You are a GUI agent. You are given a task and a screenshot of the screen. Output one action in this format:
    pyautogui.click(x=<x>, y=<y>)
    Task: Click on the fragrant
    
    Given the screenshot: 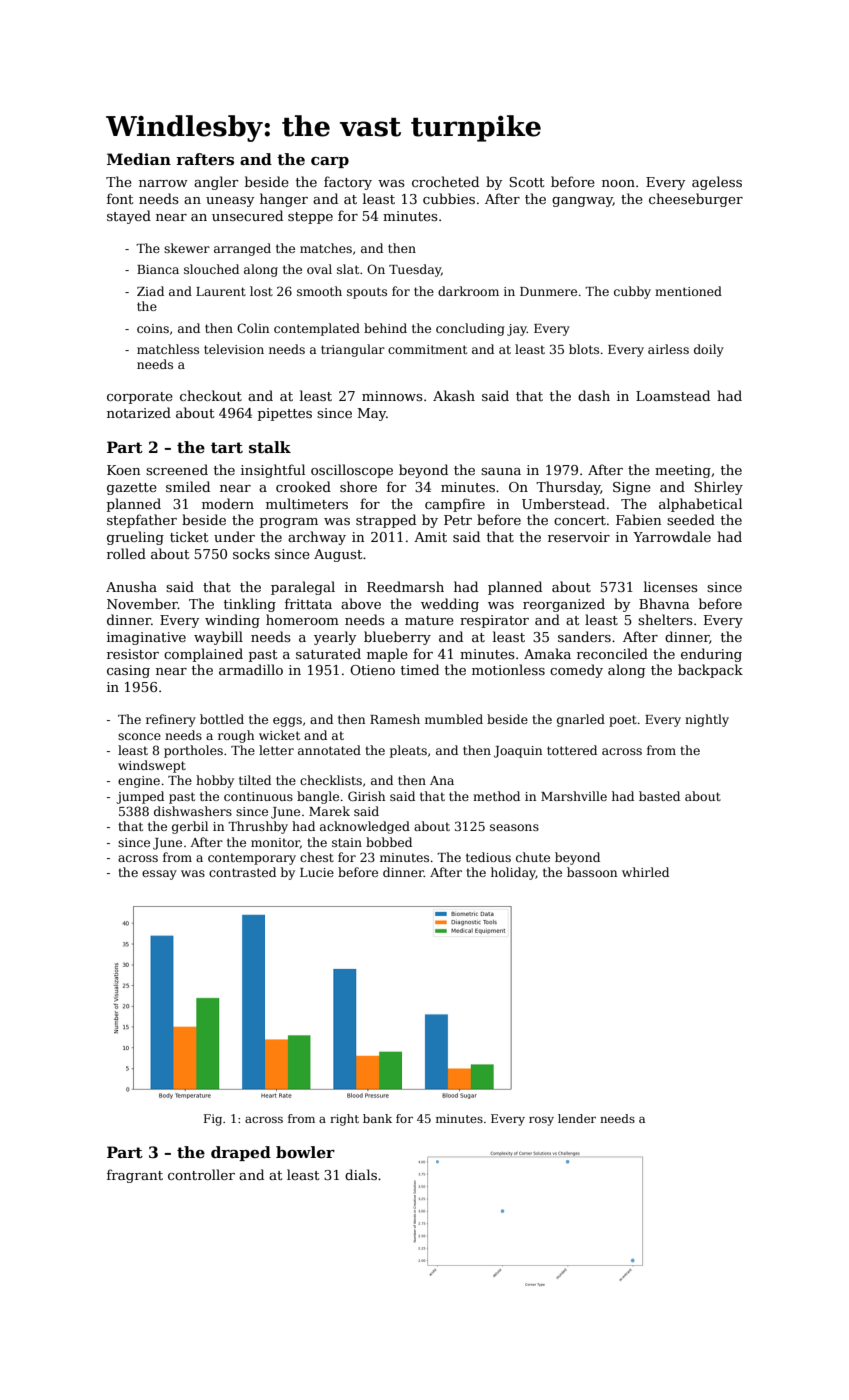 What is the action you would take?
    pyautogui.click(x=135, y=1176)
